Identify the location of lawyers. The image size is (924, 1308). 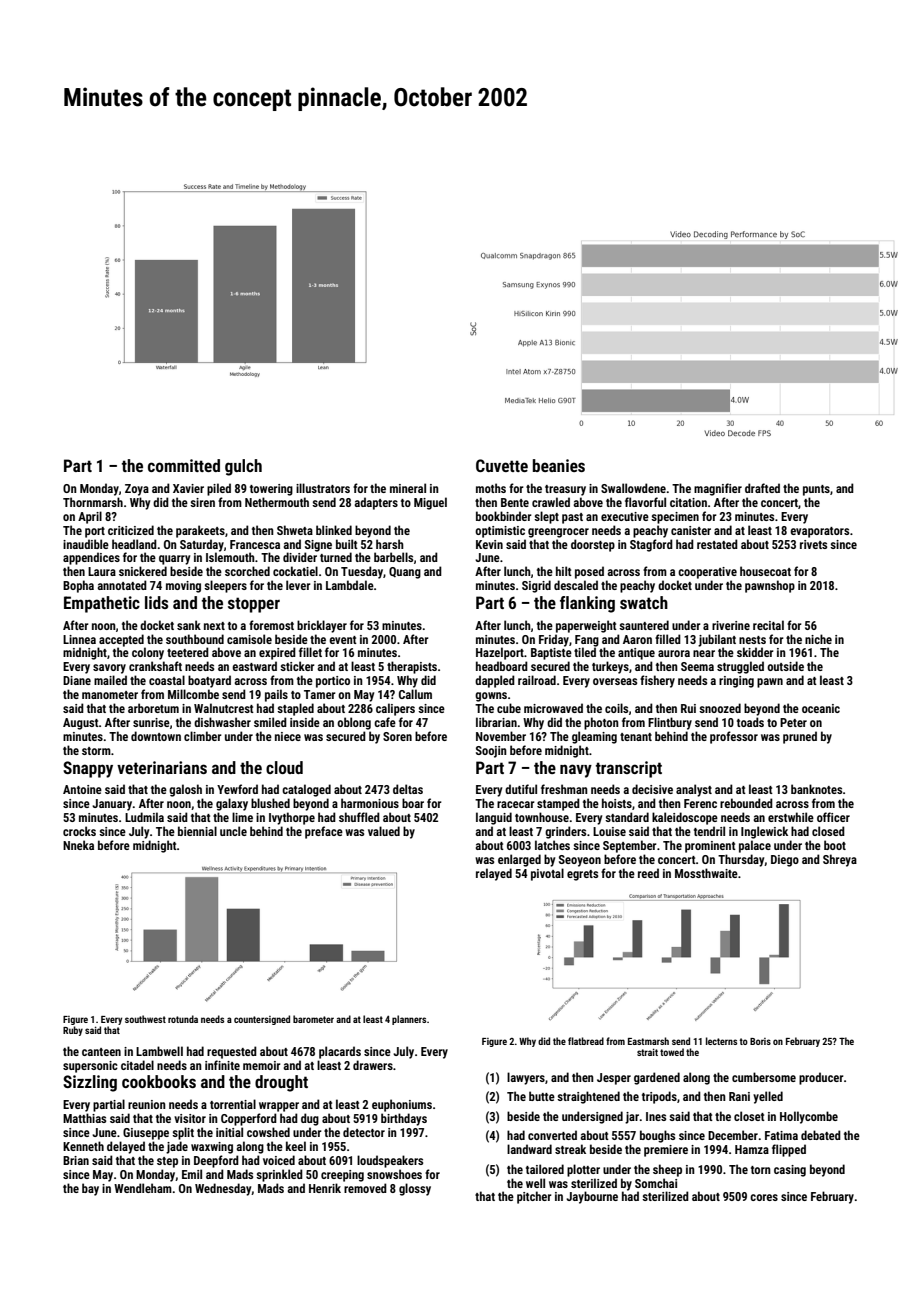
(526, 1078).
